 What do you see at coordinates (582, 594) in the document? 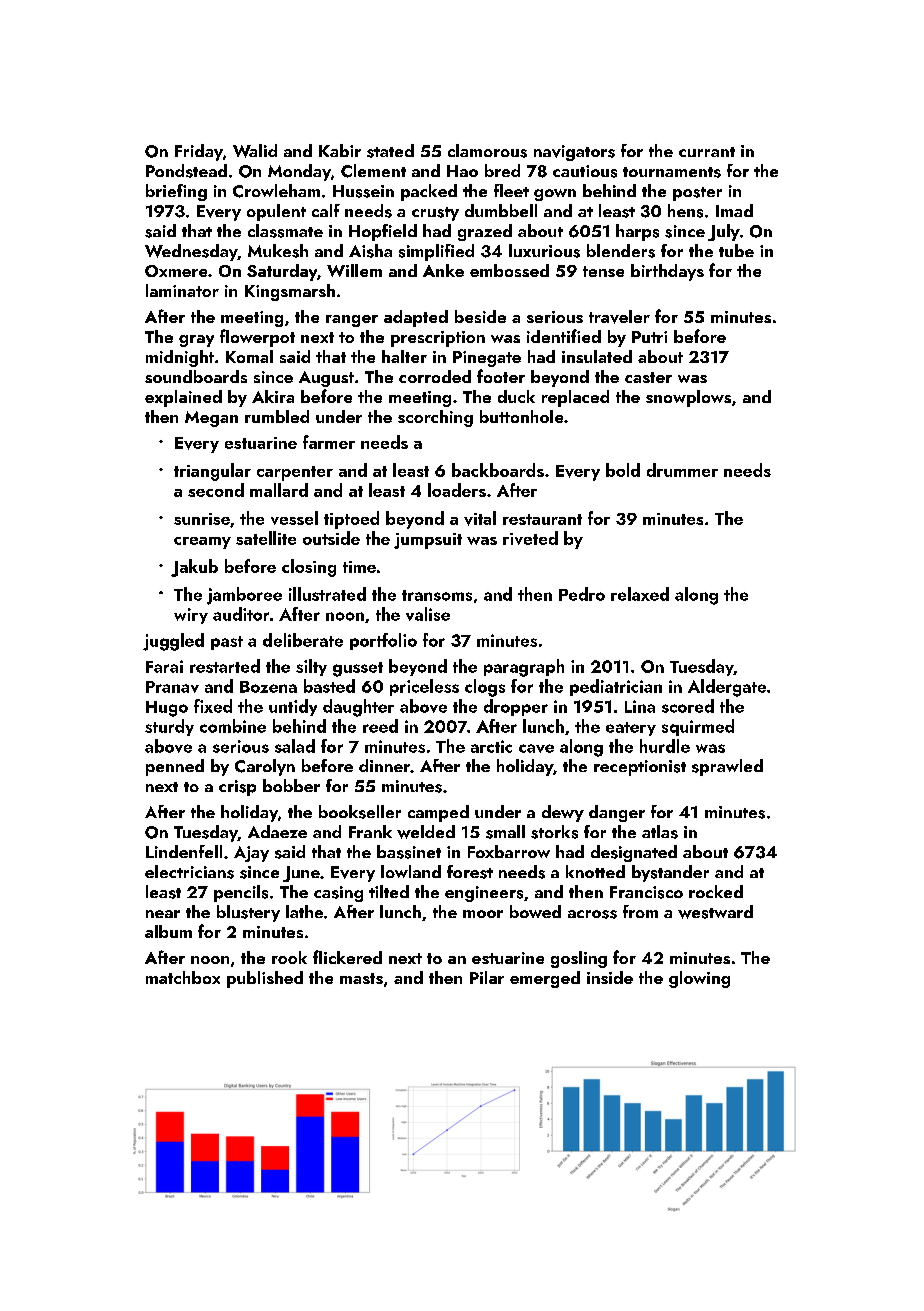
I see `Pedro` at bounding box center [582, 594].
